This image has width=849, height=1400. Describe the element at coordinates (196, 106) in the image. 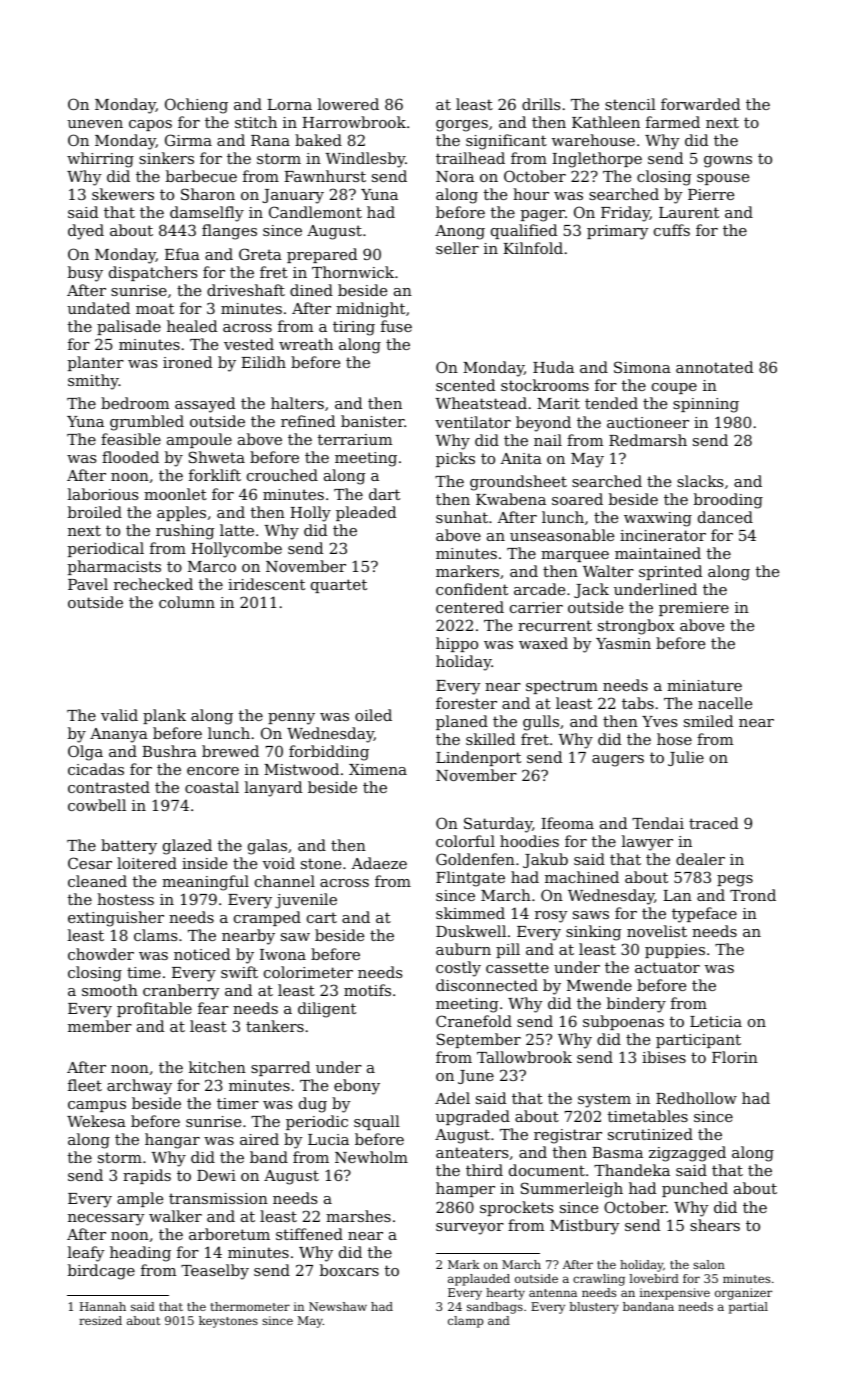

I see `Ochieng` at that location.
